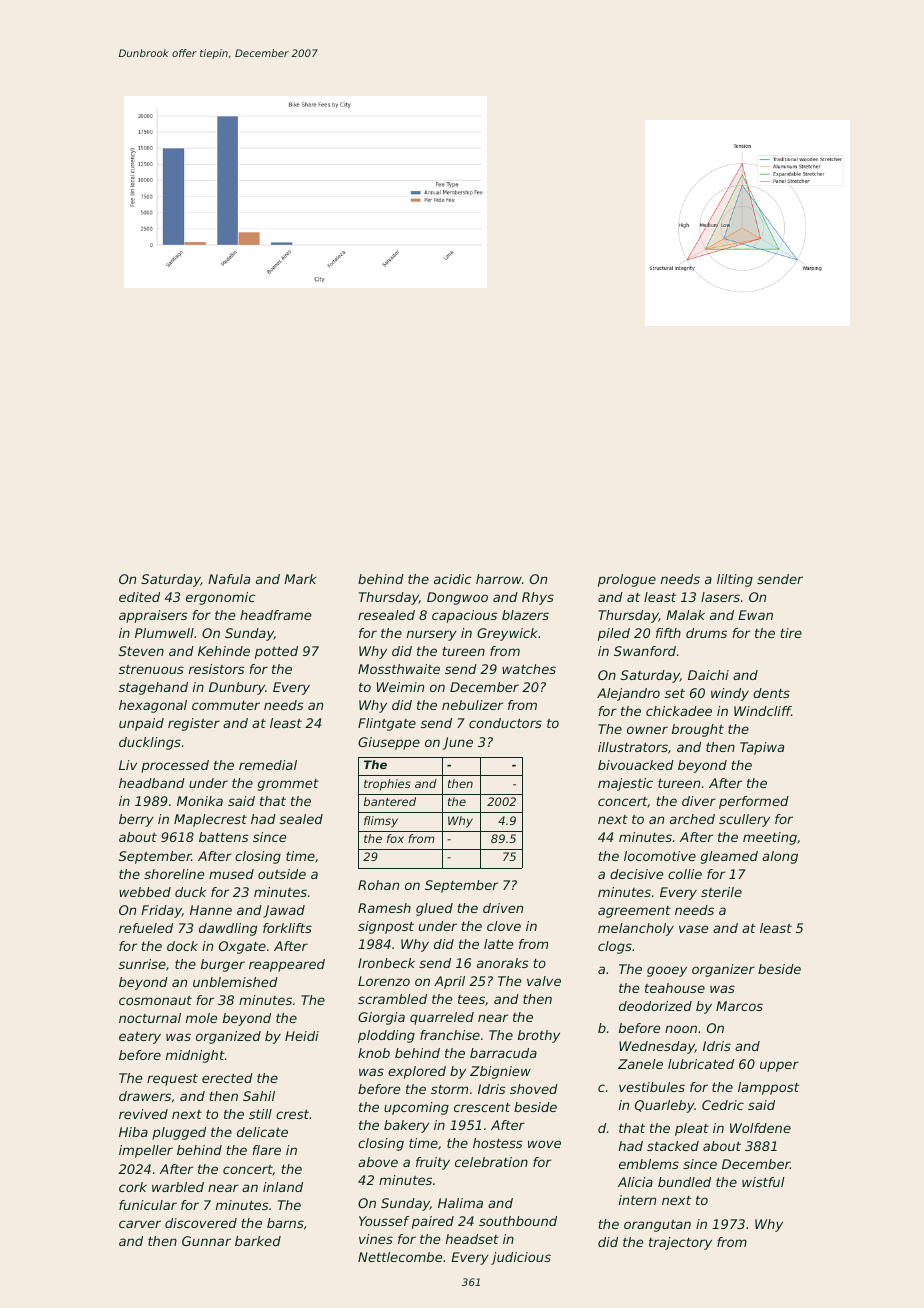  What do you see at coordinates (770, 838) in the screenshot?
I see `meeting` at bounding box center [770, 838].
